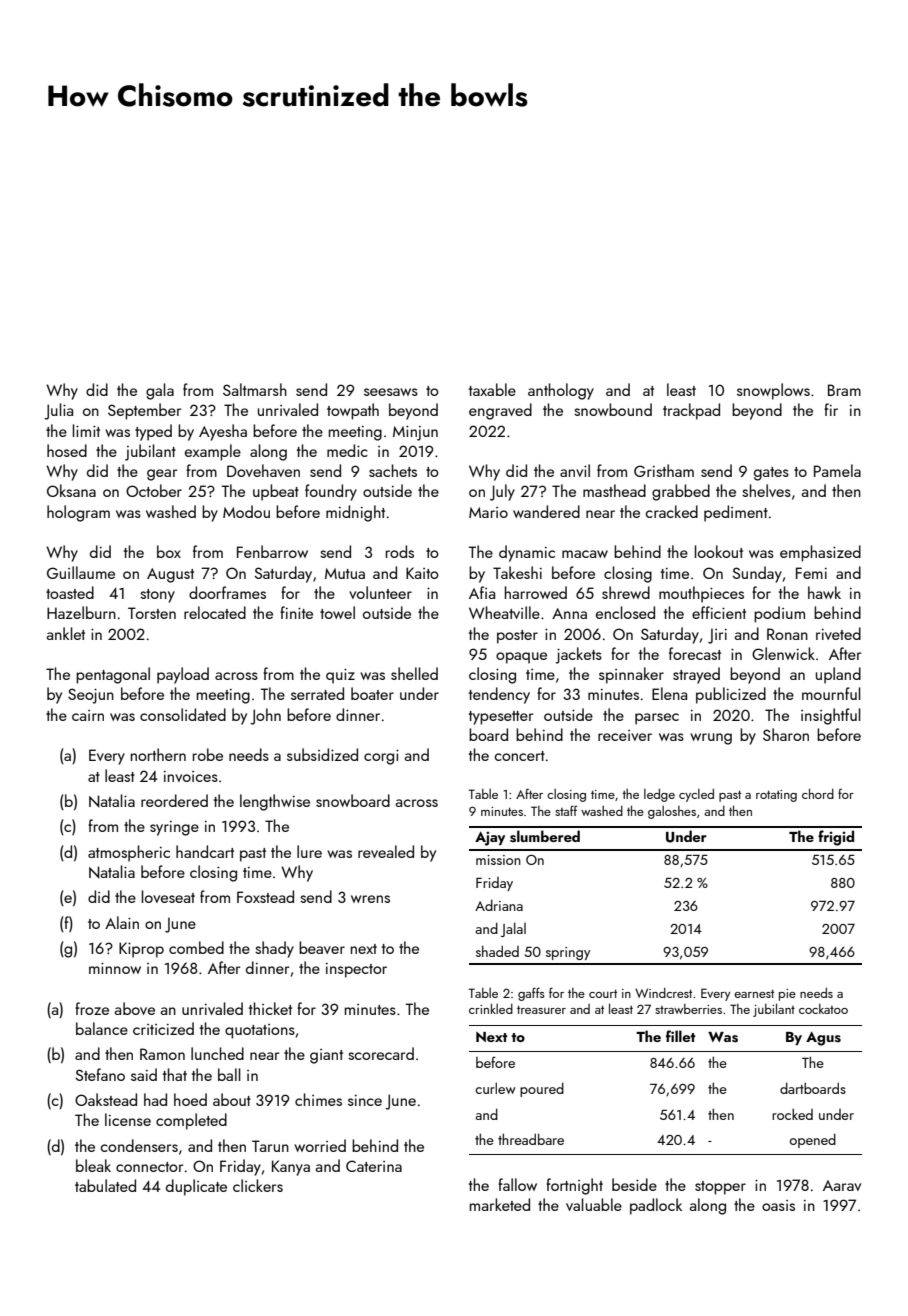 The image size is (908, 1316). I want to click on gala, so click(160, 391).
